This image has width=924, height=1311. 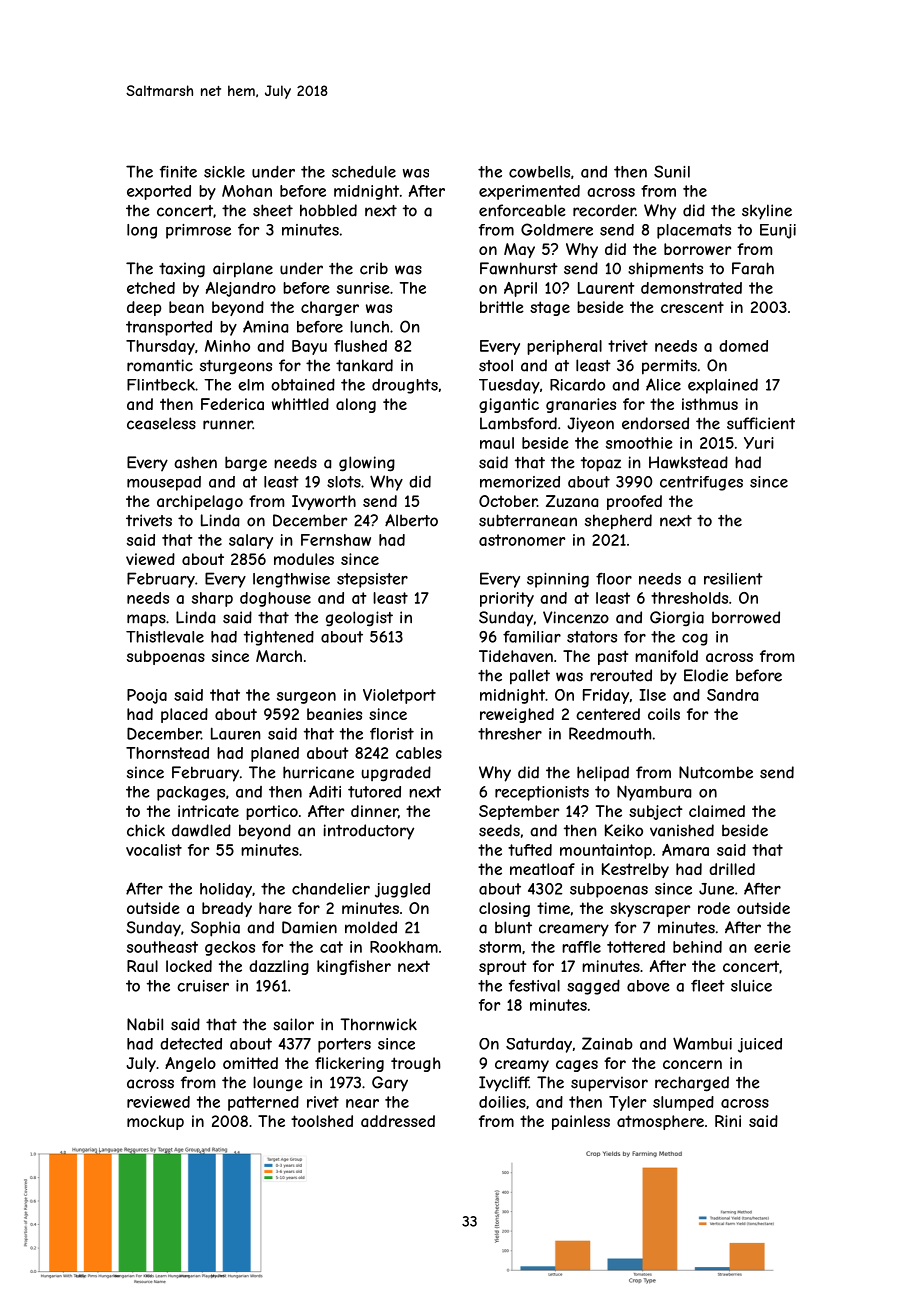 I want to click on meatloaf, so click(x=542, y=869).
